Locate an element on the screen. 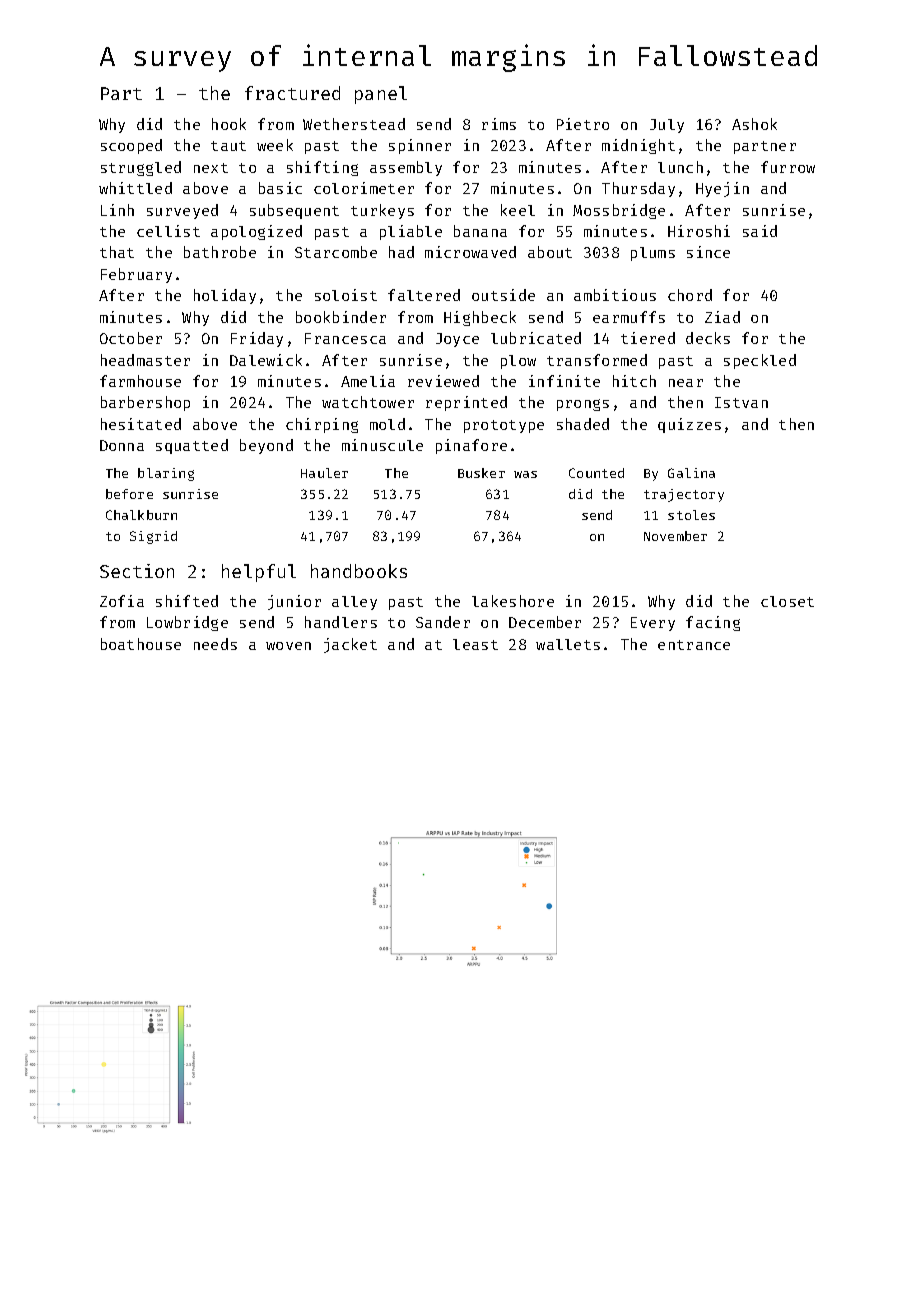 This screenshot has height=1308, width=924. panel is located at coordinates (381, 95).
